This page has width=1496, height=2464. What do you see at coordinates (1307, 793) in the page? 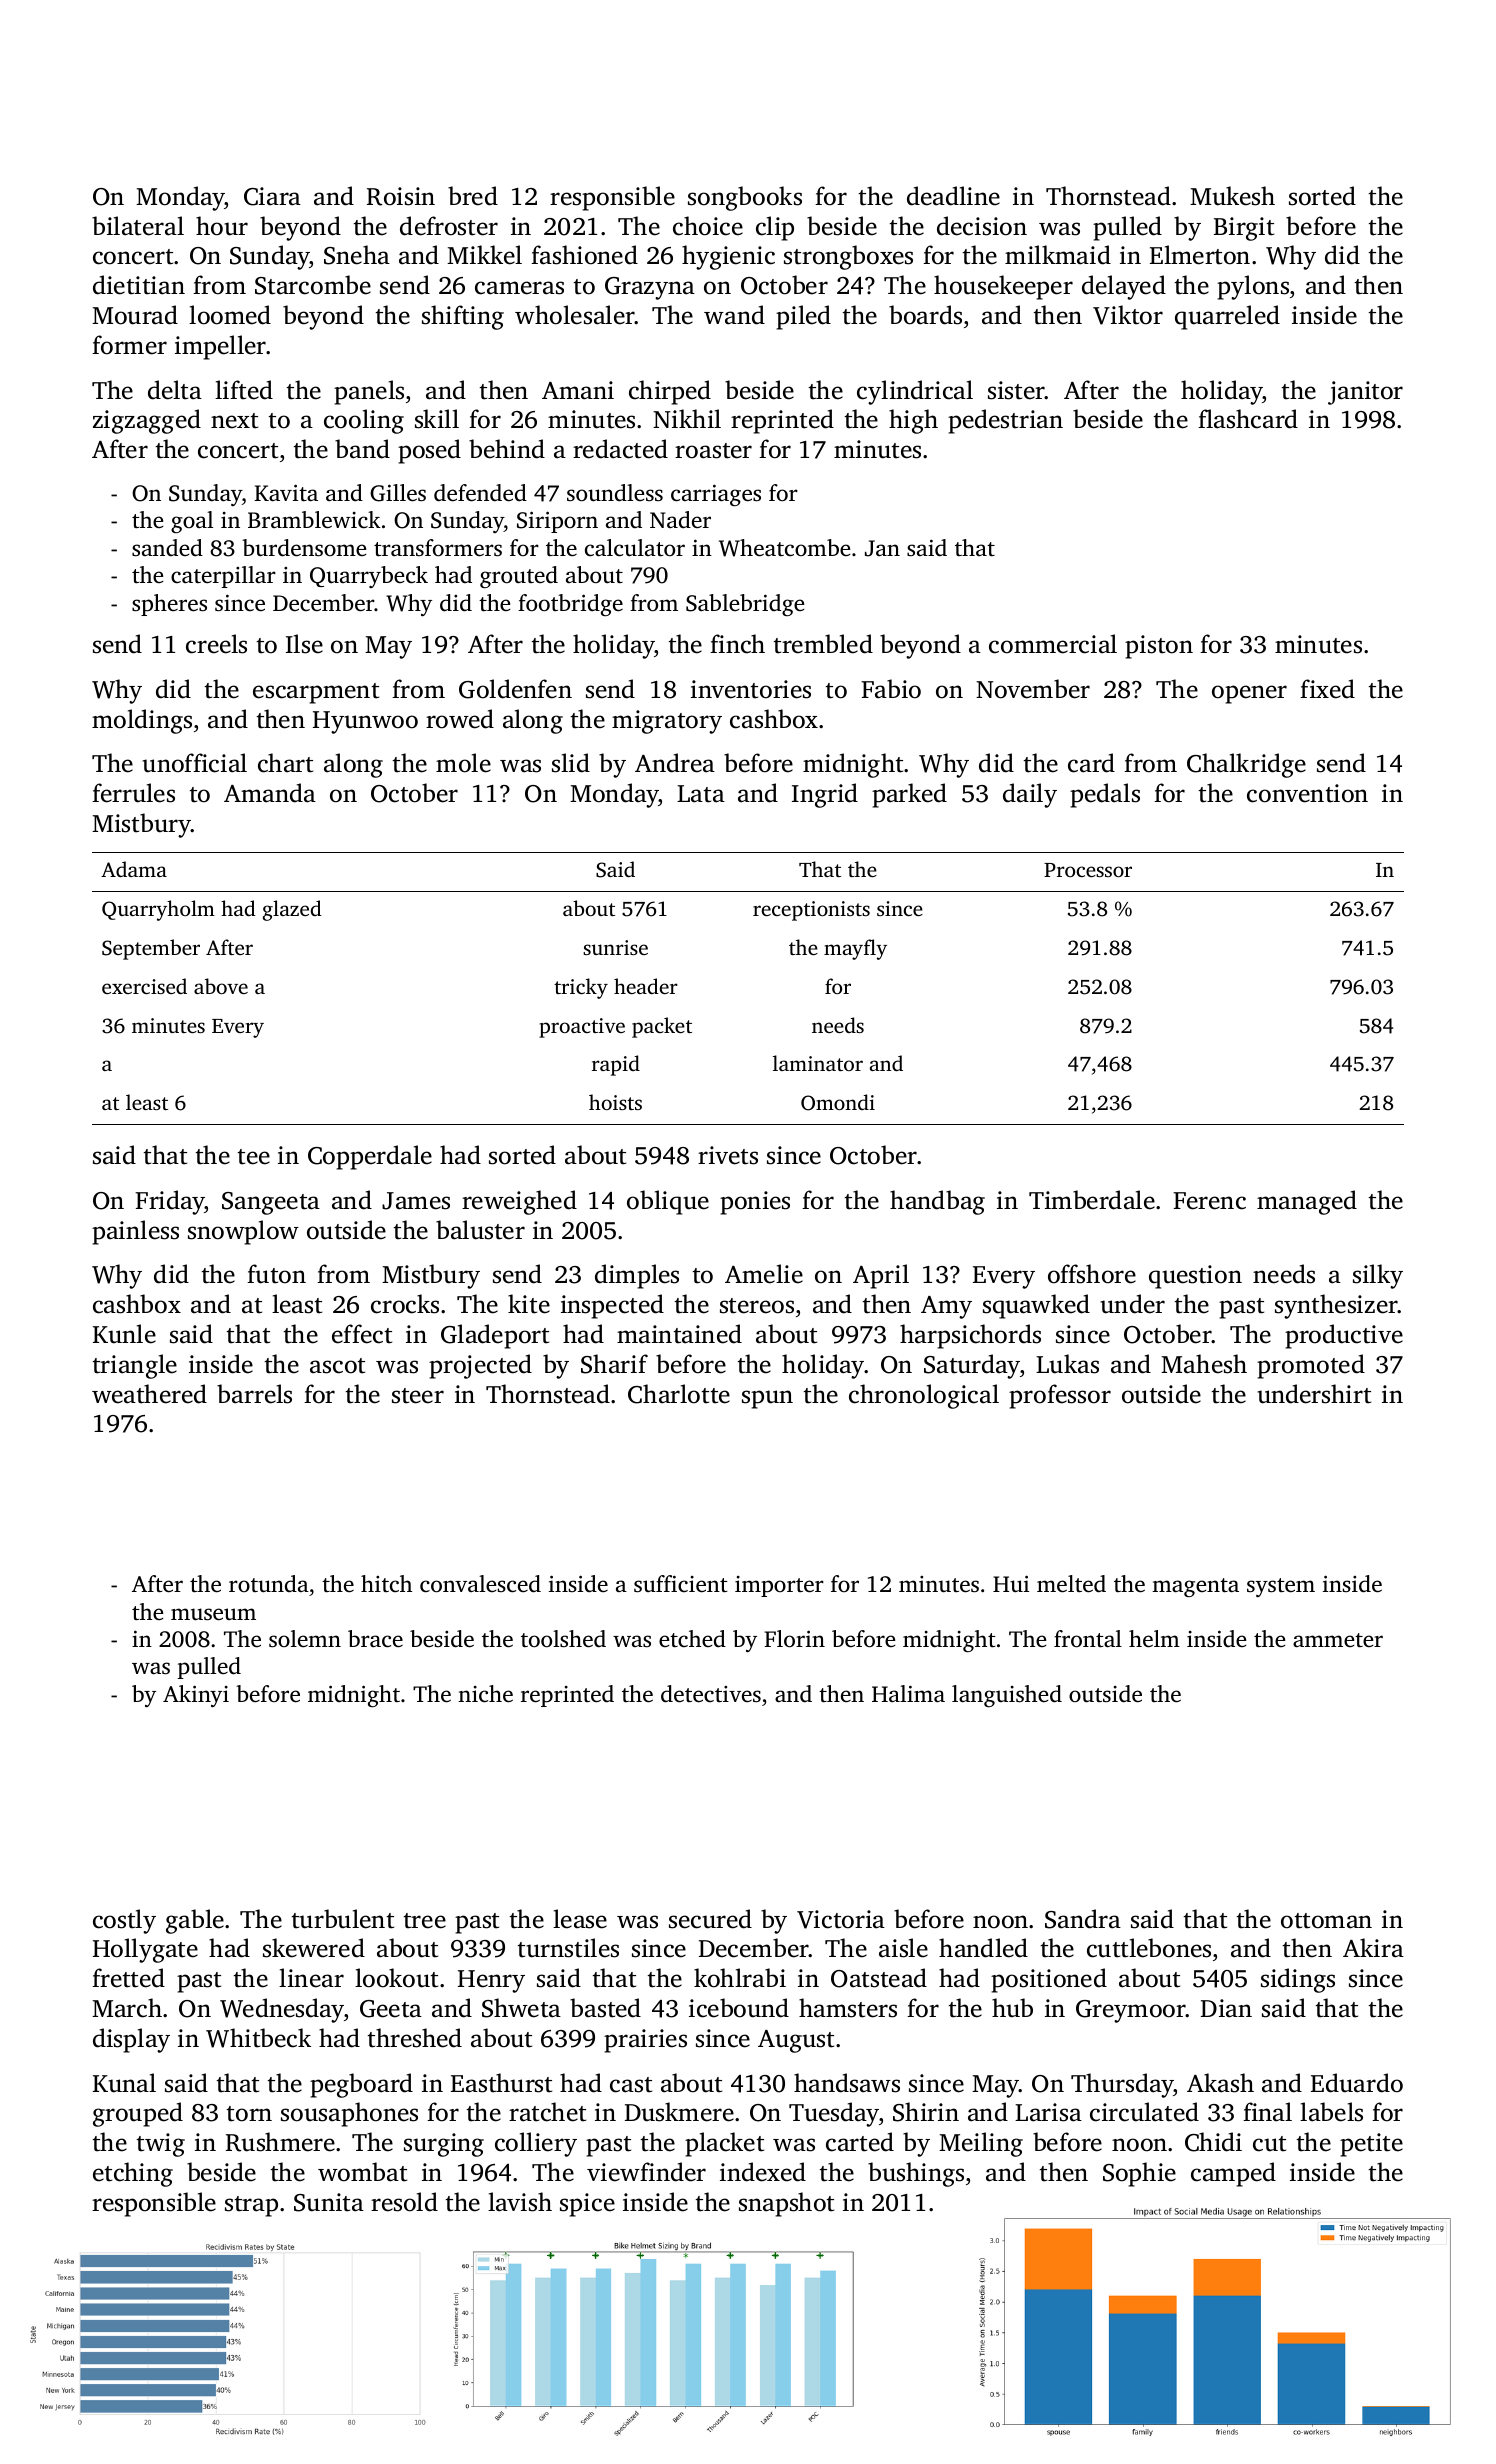
I see `convention` at bounding box center [1307, 793].
